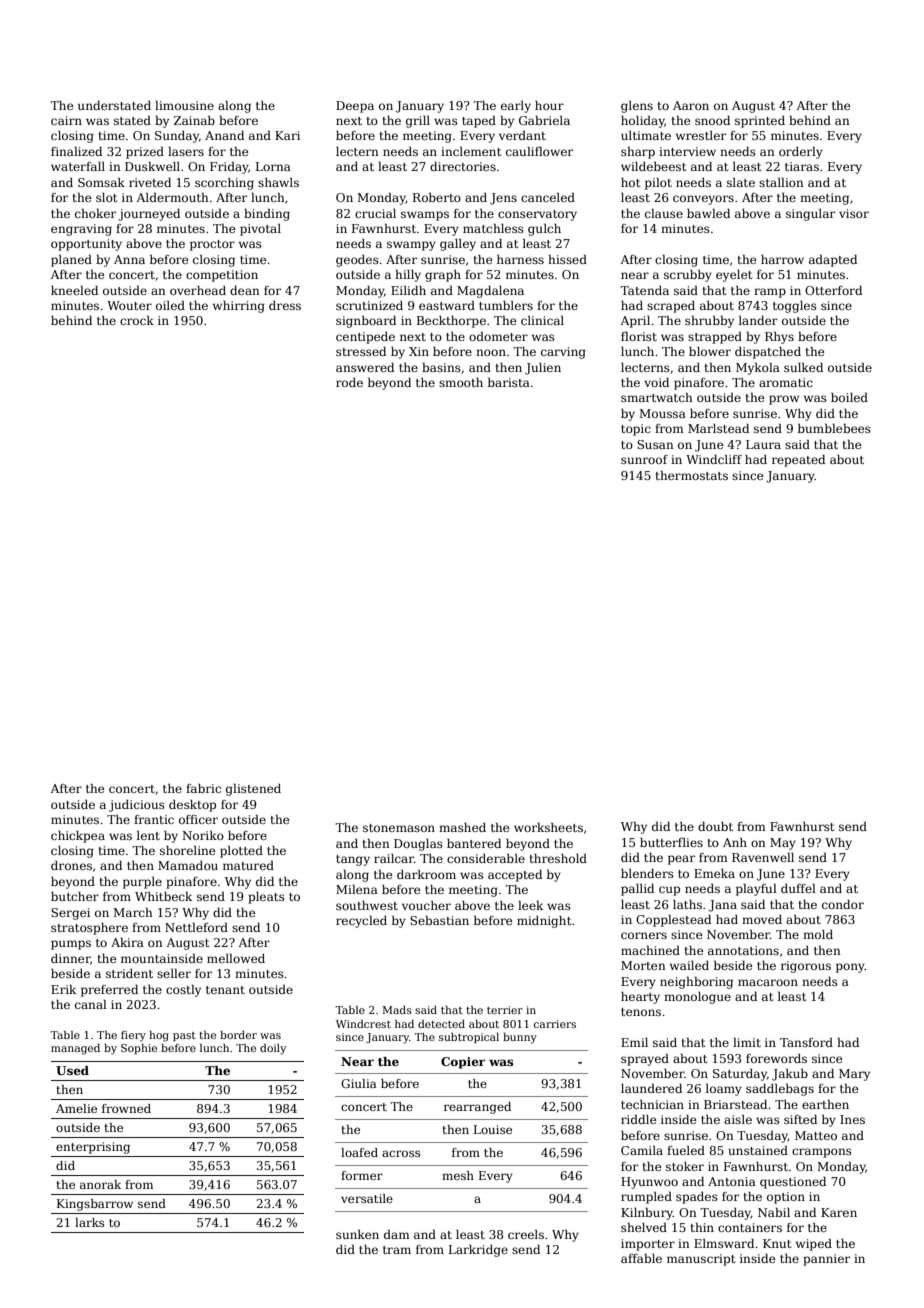  Describe the element at coordinates (548, 827) in the image. I see `worksheets` at that location.
